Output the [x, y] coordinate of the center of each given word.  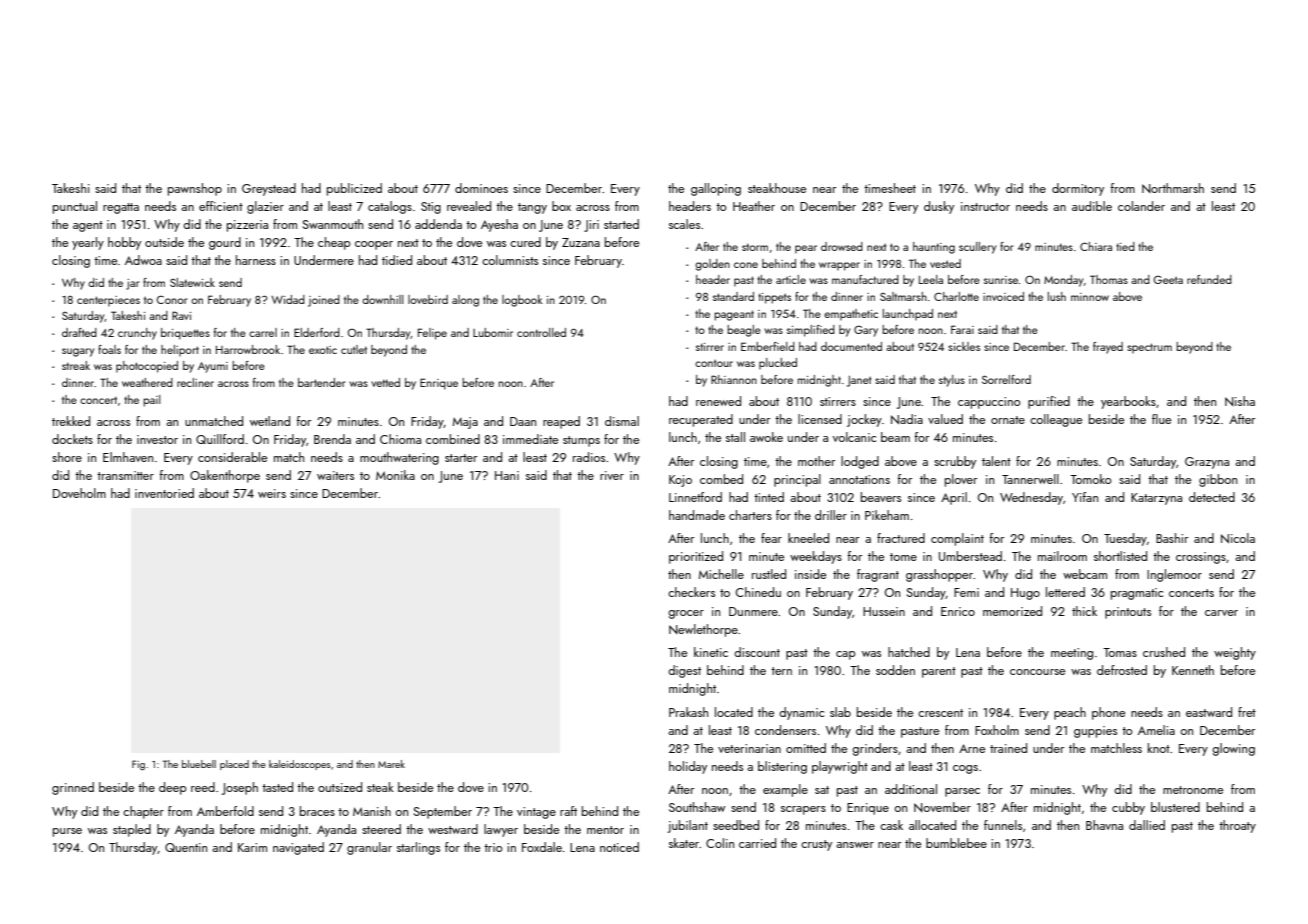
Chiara [1096, 246]
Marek [391, 764]
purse [67, 832]
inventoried [164, 493]
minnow [1090, 297]
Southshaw [697, 807]
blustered [1175, 807]
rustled [769, 574]
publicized [354, 189]
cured [525, 242]
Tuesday [1125, 539]
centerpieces [108, 301]
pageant [734, 315]
